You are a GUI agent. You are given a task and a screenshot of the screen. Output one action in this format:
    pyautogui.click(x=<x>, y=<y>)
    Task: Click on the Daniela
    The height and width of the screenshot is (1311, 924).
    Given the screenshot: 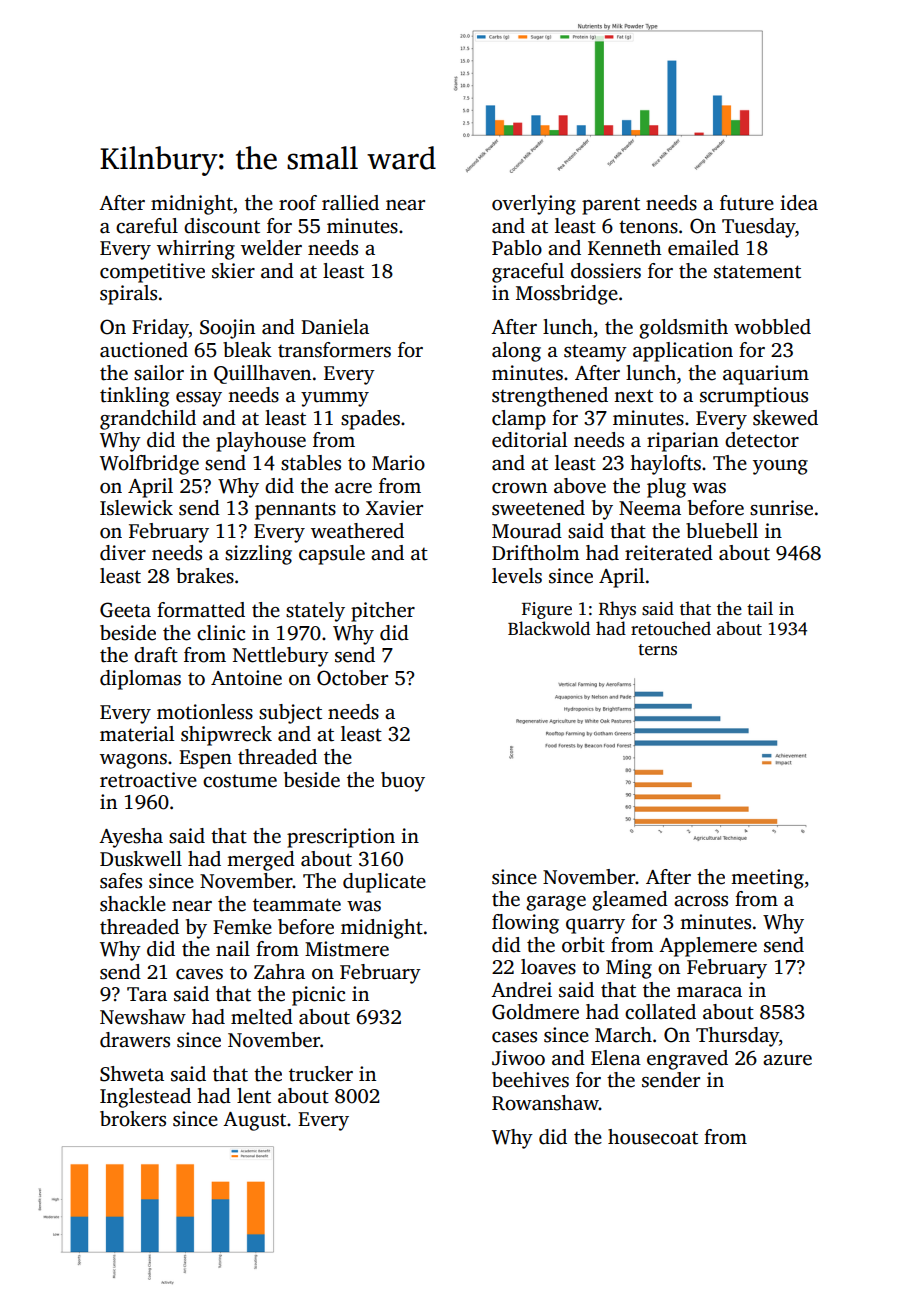 What is the action you would take?
    pyautogui.click(x=335, y=327)
